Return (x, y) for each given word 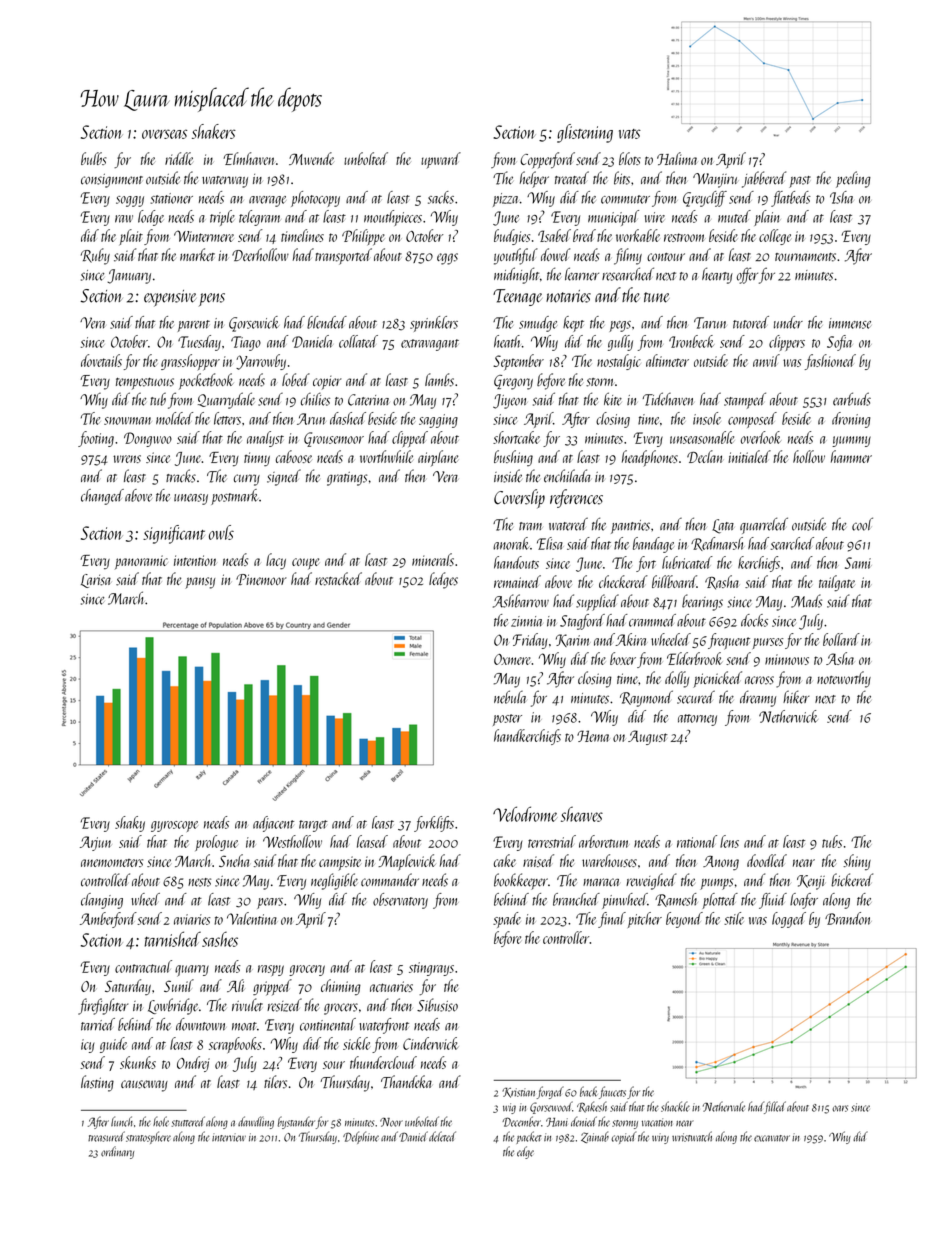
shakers (214, 131)
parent (194, 326)
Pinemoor (261, 579)
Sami (858, 563)
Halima (677, 158)
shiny (857, 862)
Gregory (513, 382)
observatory (400, 901)
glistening (585, 133)
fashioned (830, 362)
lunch (122, 1121)
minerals (433, 559)
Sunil (179, 985)
